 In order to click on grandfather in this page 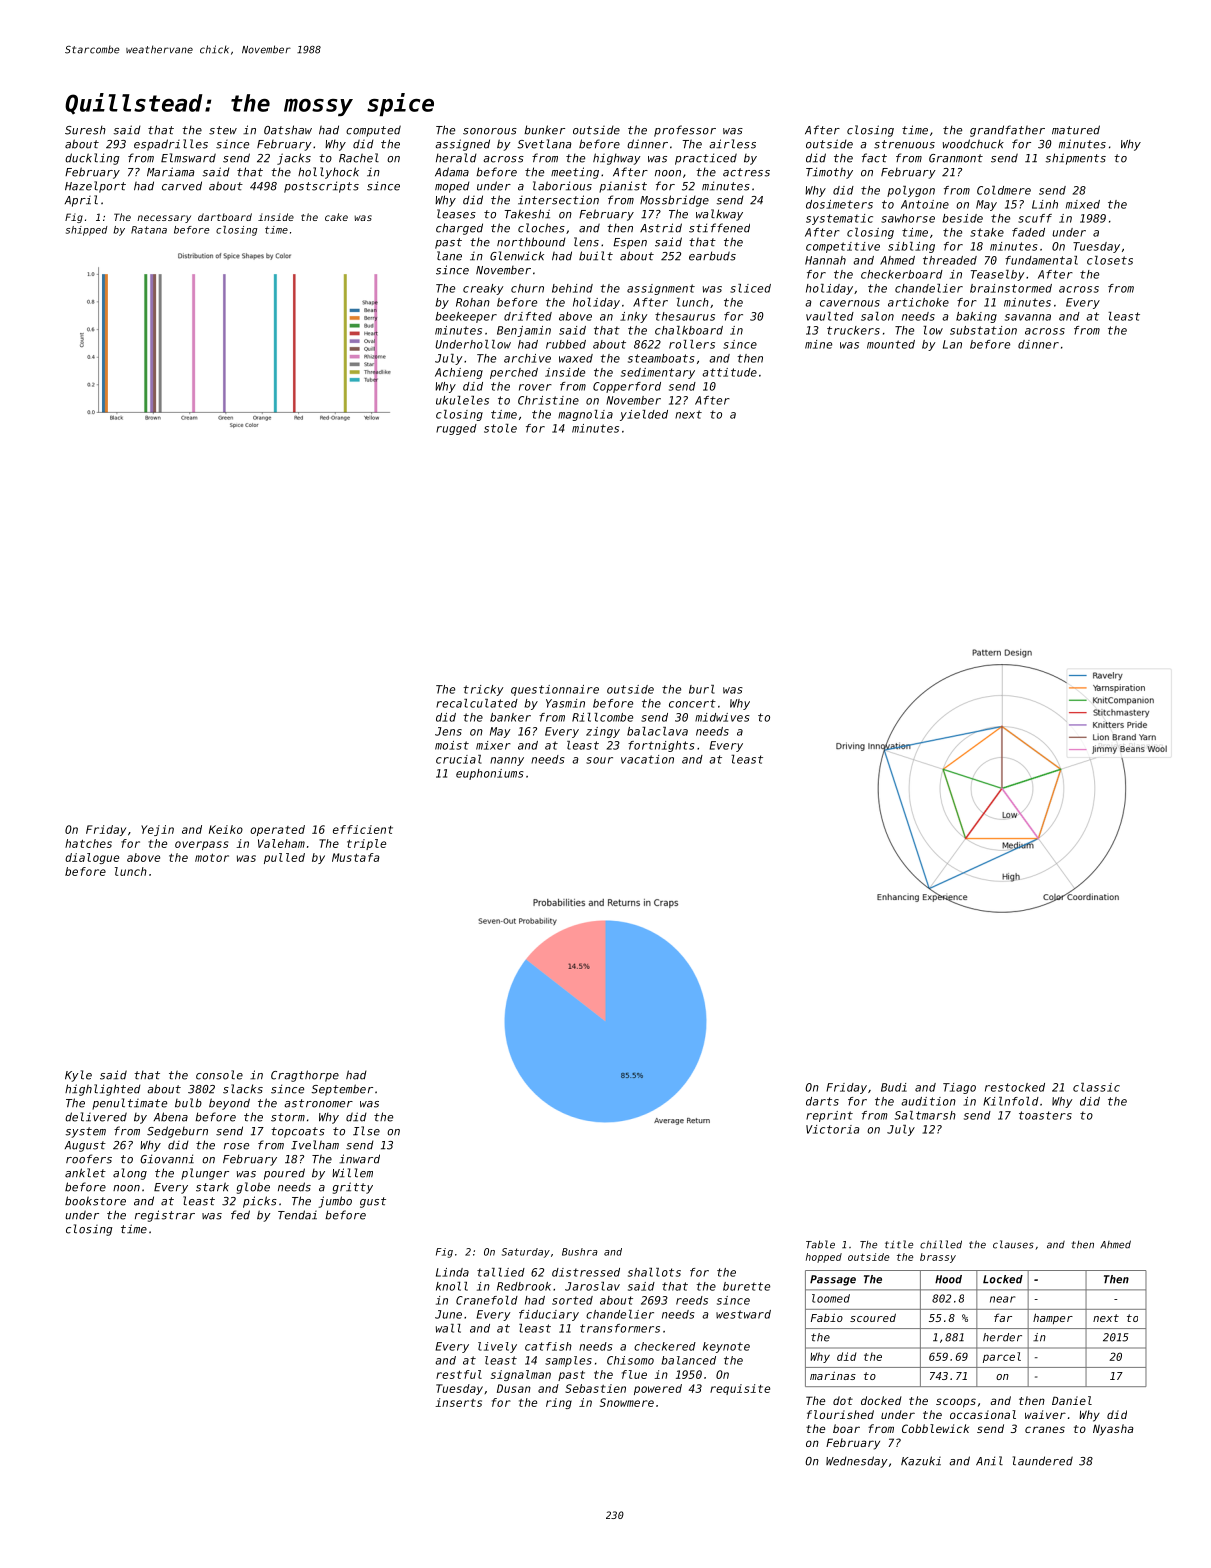, I will do `click(1007, 131)`.
